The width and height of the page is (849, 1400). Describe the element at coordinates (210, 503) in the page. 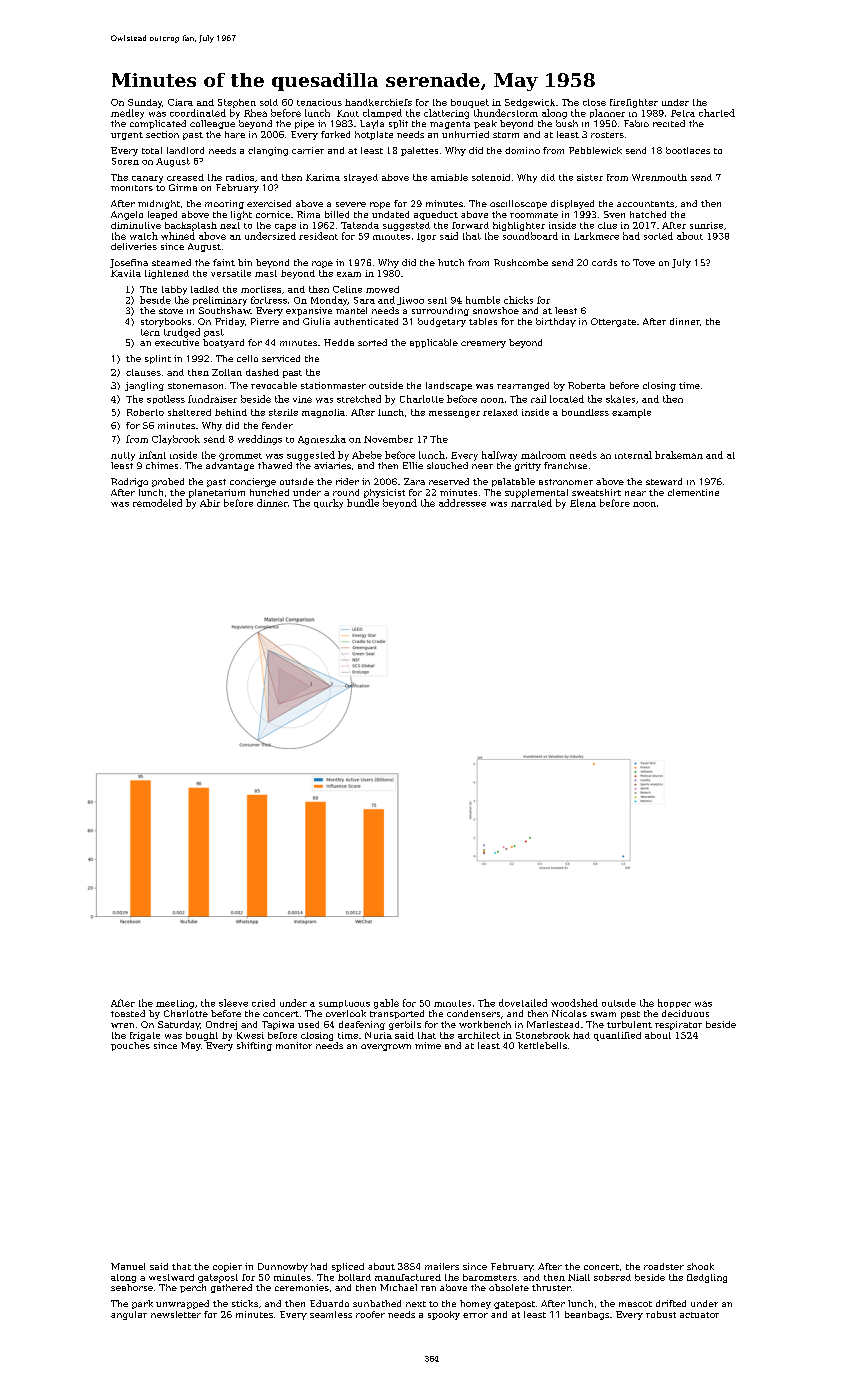

I see `Abir` at that location.
